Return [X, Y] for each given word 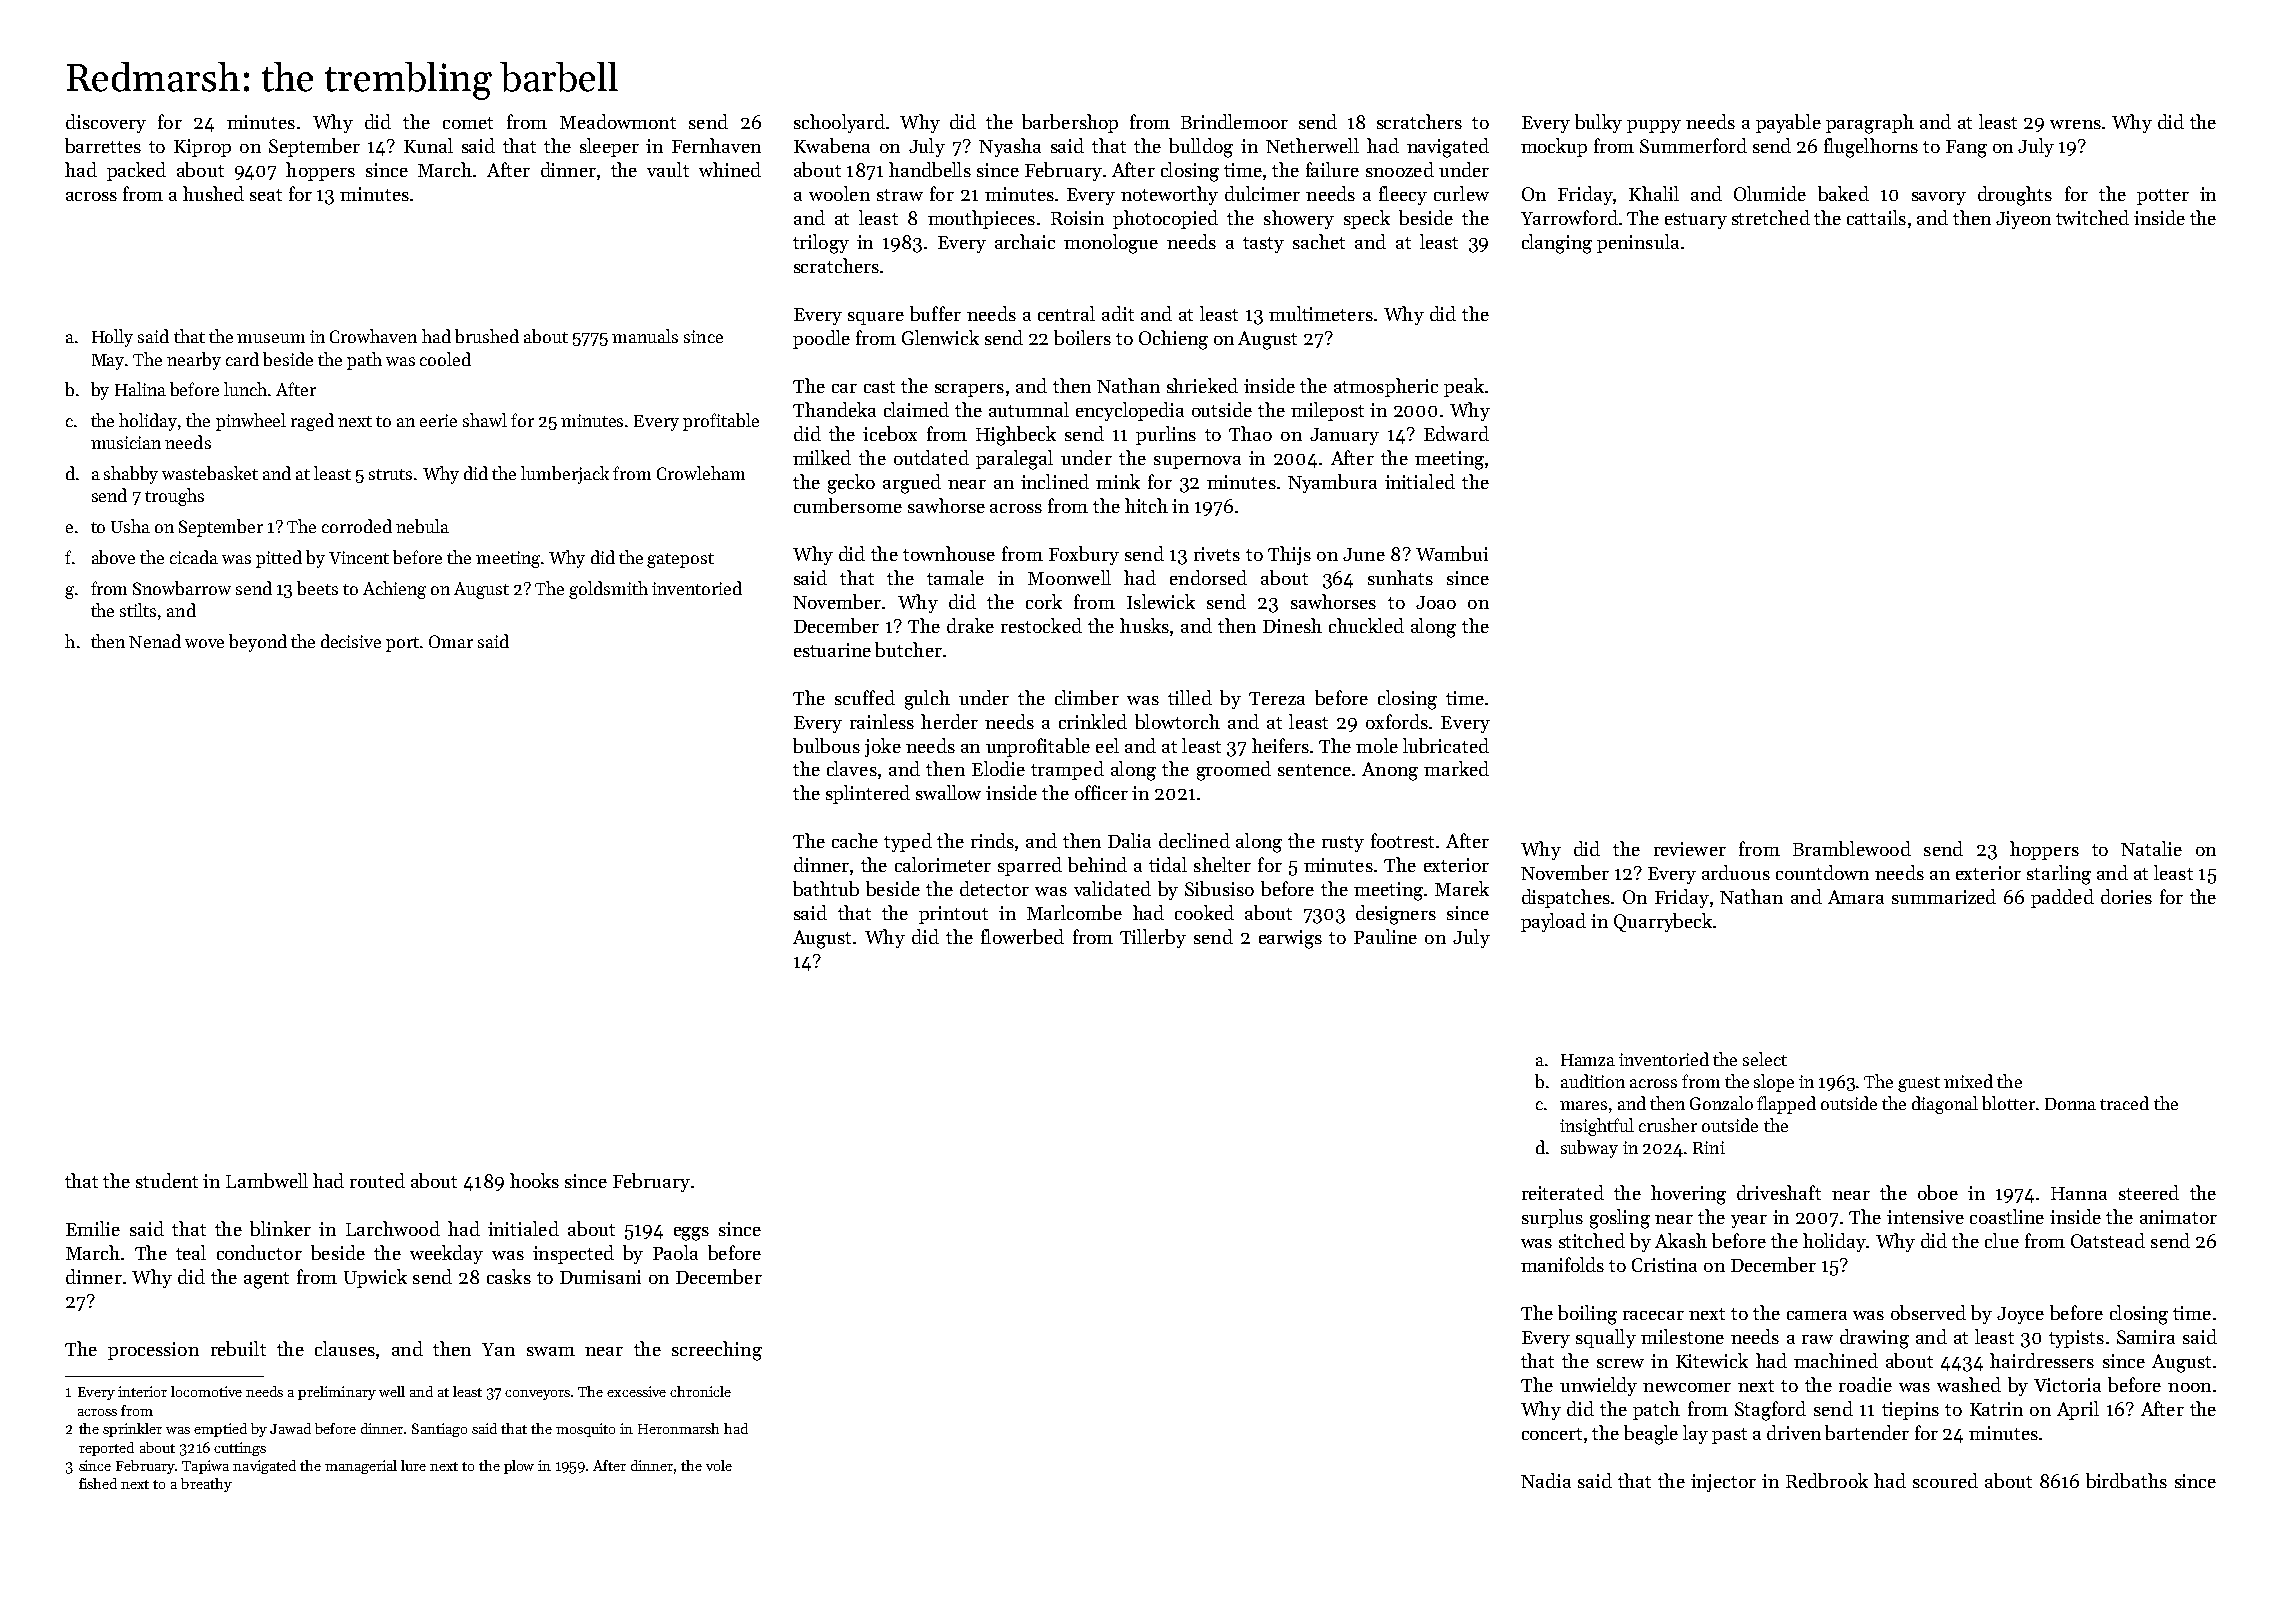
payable [1788, 123]
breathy [206, 1485]
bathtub [826, 888]
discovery [106, 123]
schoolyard [839, 123]
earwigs [1290, 939]
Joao [1436, 602]
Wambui [1452, 553]
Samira [2146, 1337]
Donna [2070, 1104]
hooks [534, 1180]
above [113, 557]
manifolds [1562, 1264]
